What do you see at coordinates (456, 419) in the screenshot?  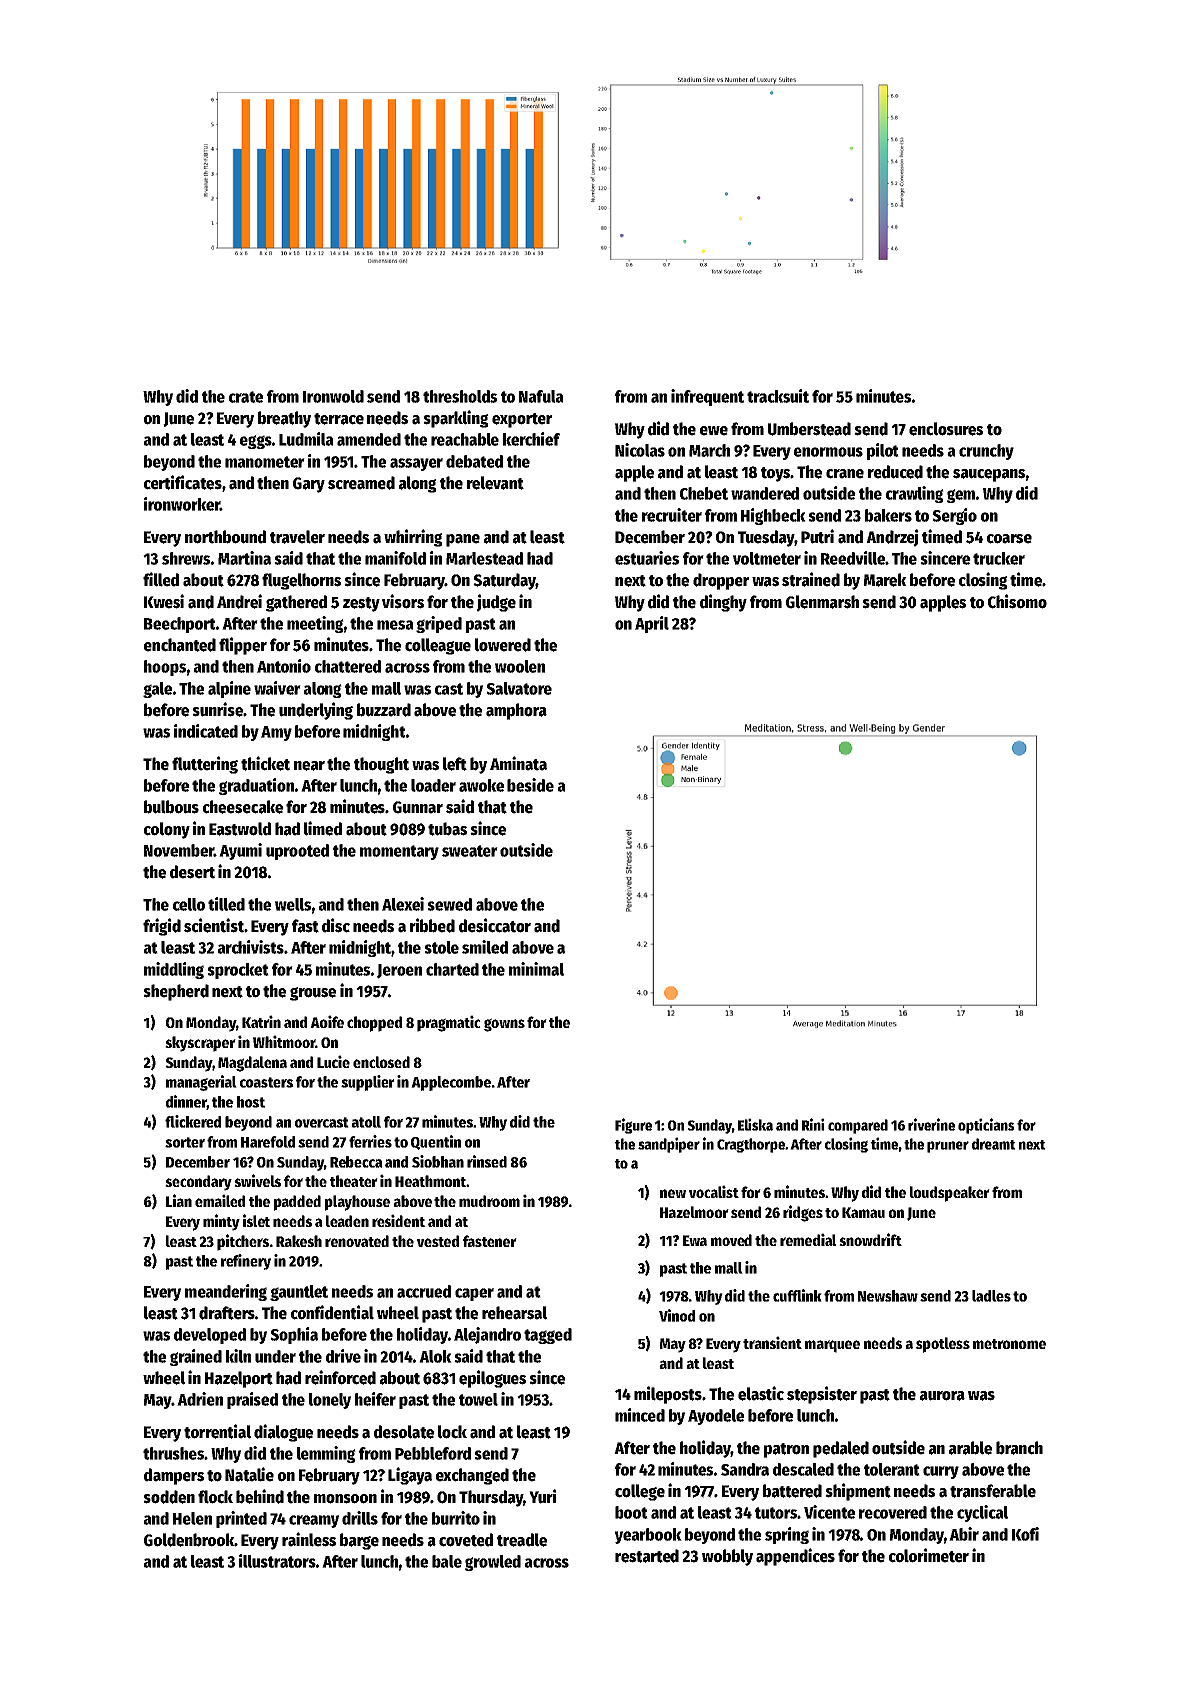 I see `sparkling` at bounding box center [456, 419].
